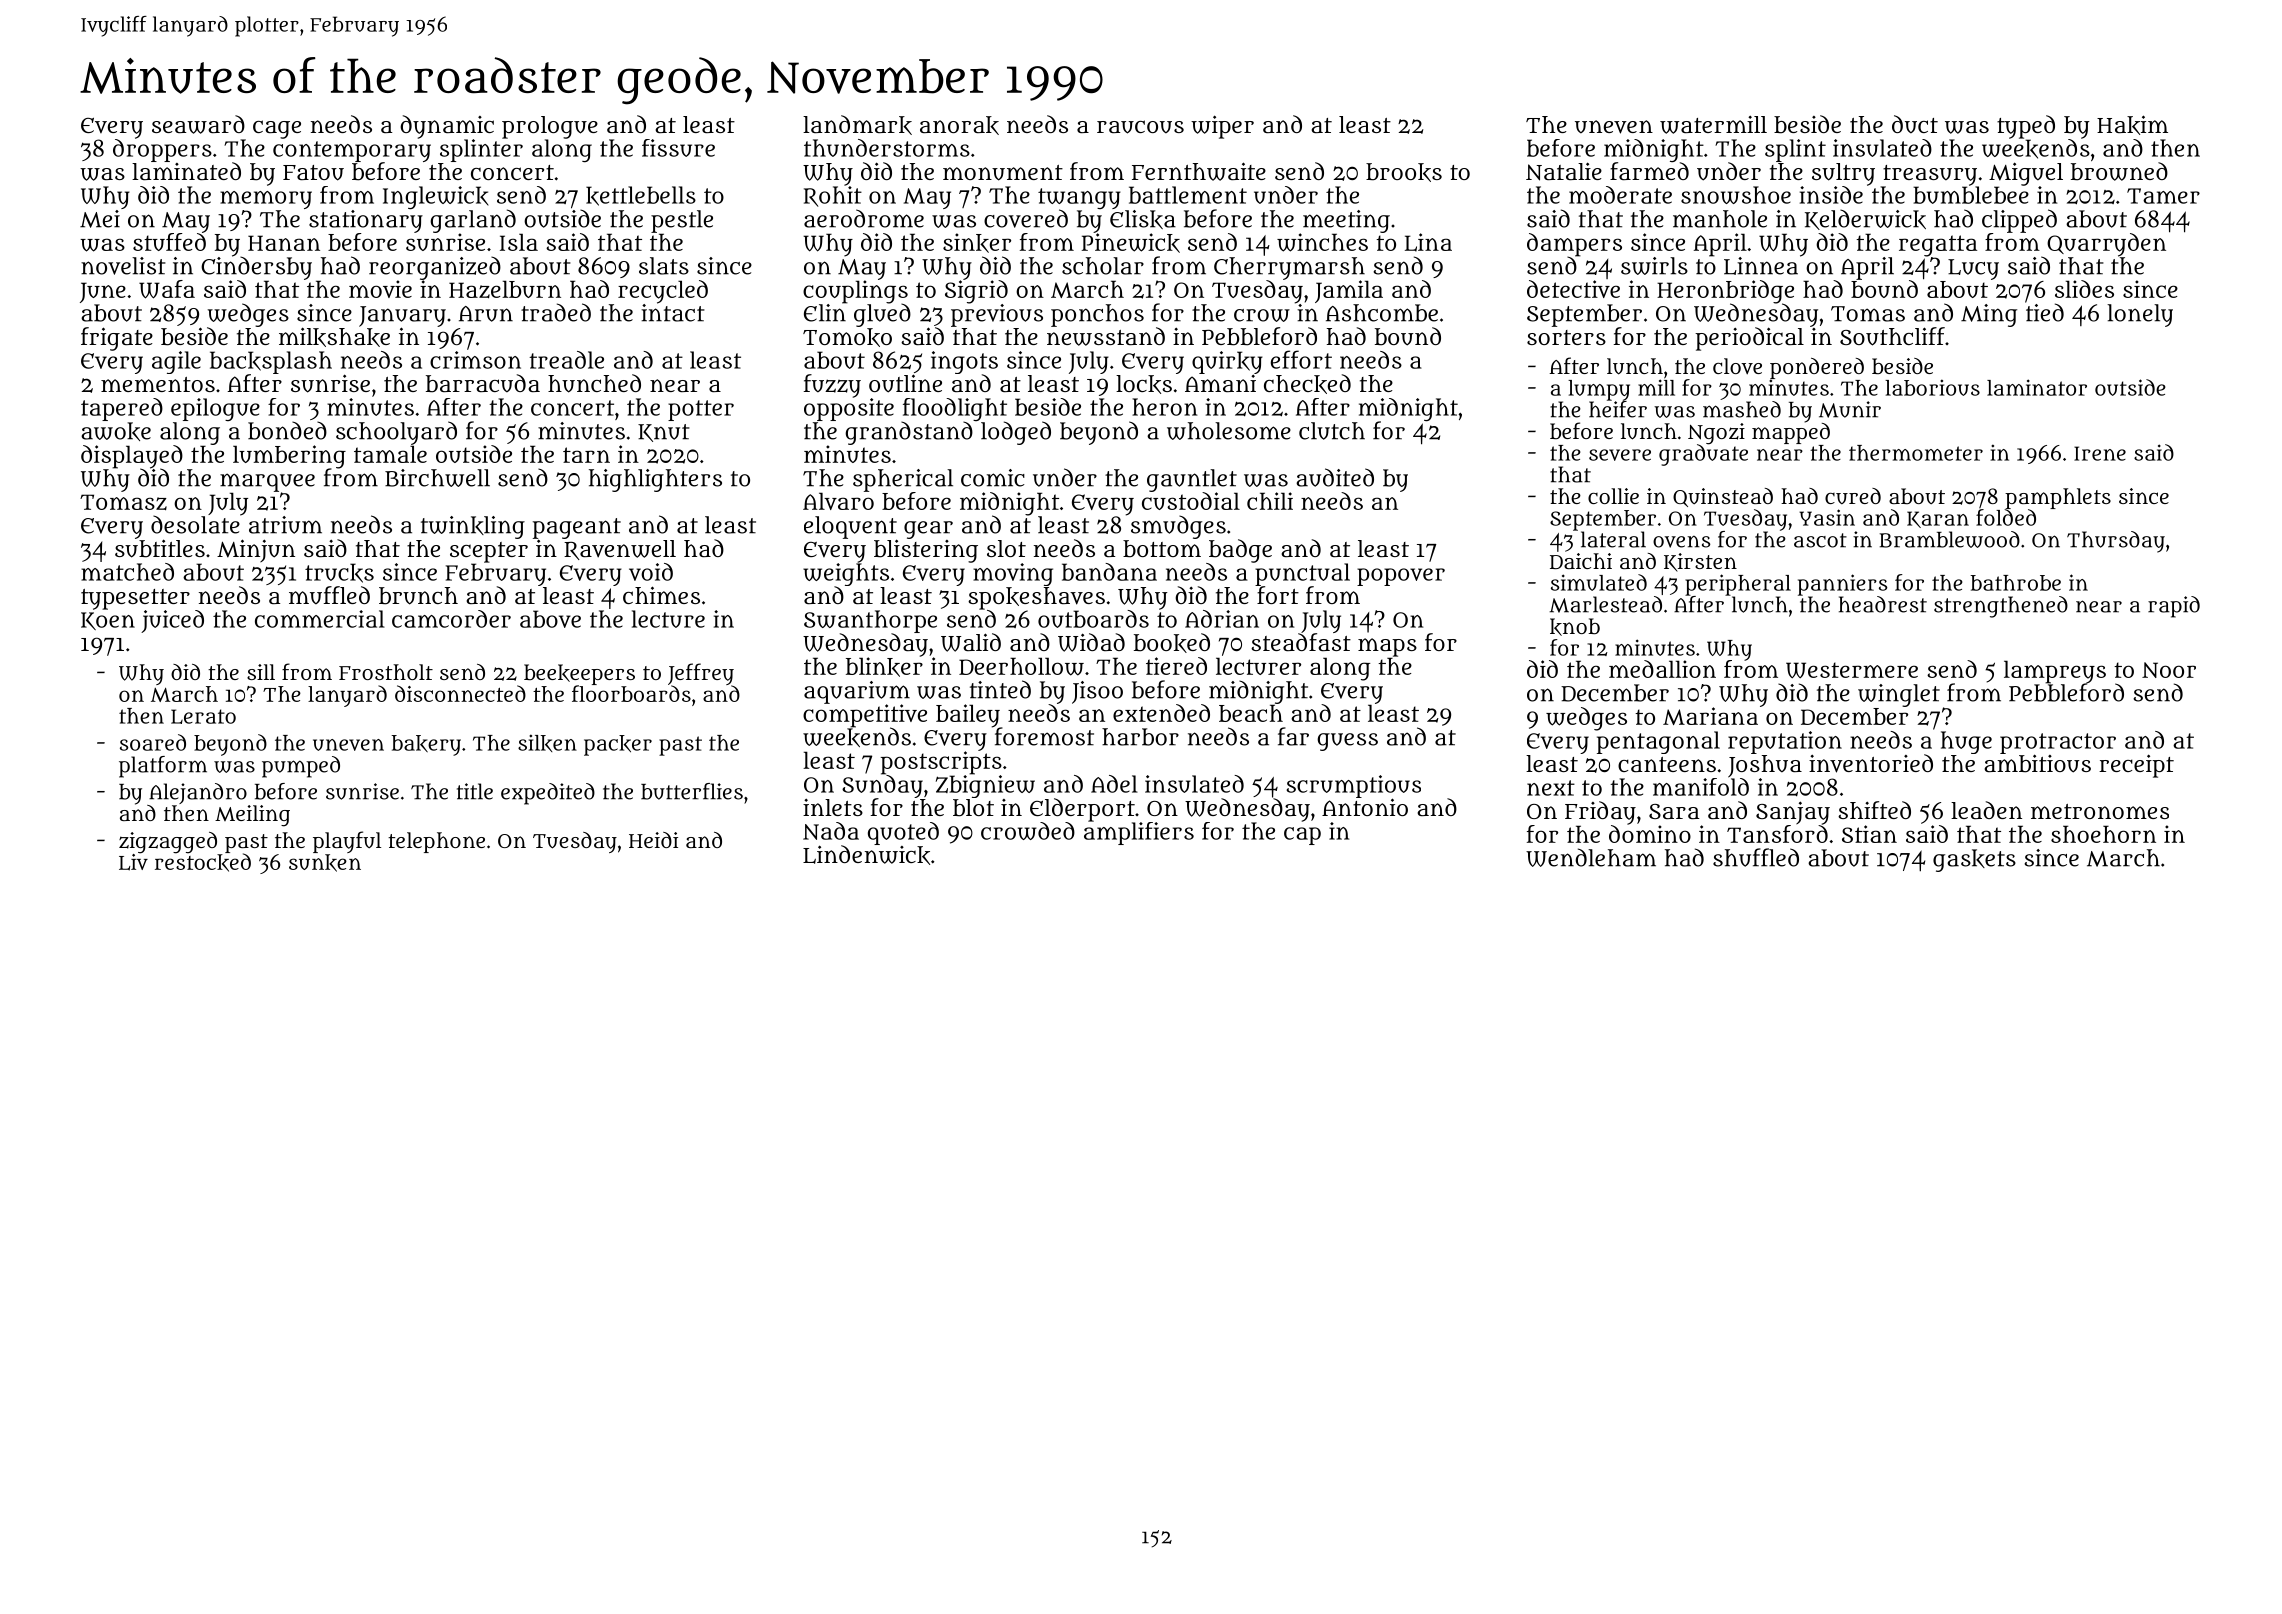  What do you see at coordinates (1199, 171) in the document?
I see `Fernthwaite` at bounding box center [1199, 171].
